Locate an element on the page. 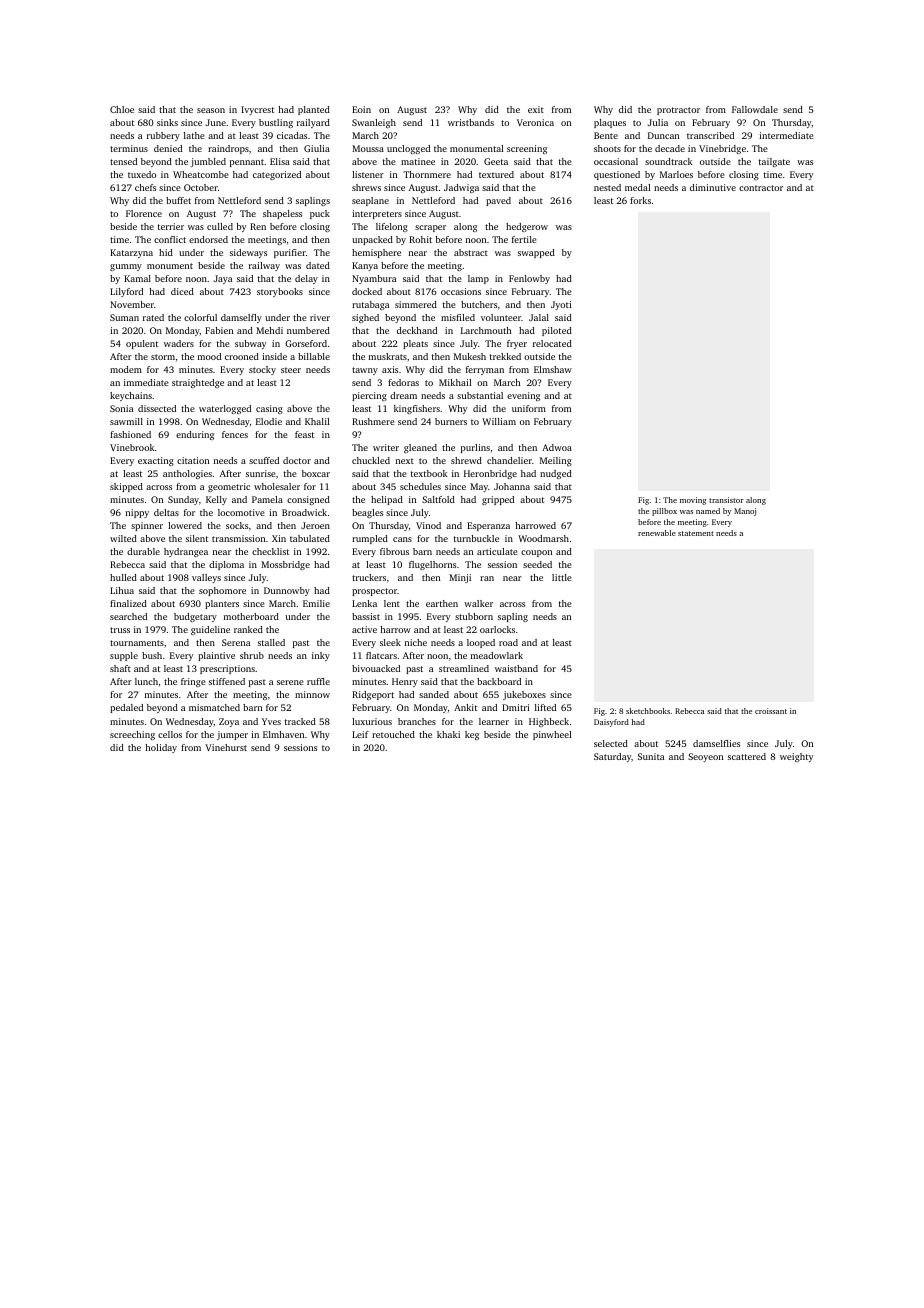  searched is located at coordinates (128, 616).
